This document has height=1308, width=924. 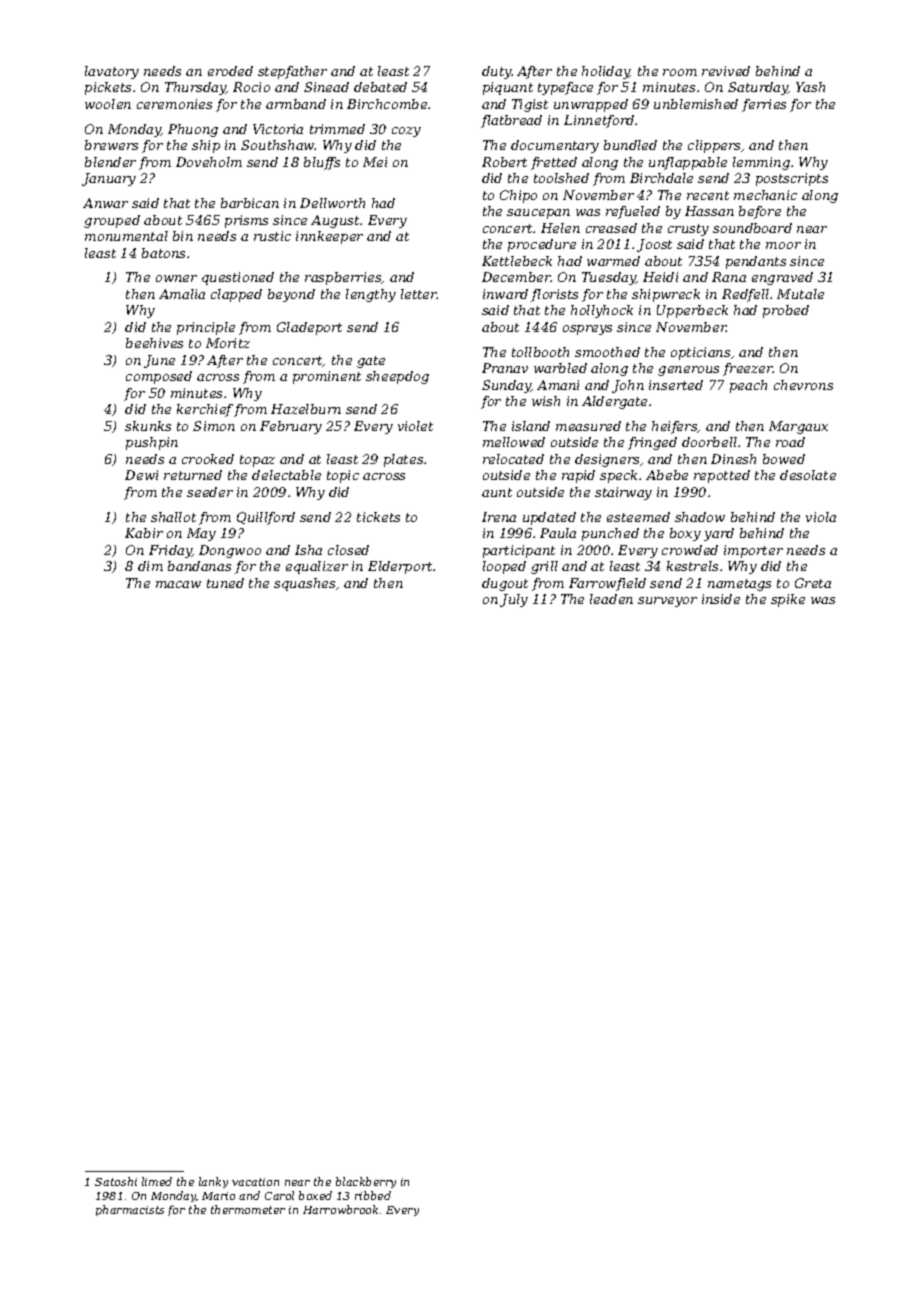 I want to click on rustic, so click(x=272, y=236).
